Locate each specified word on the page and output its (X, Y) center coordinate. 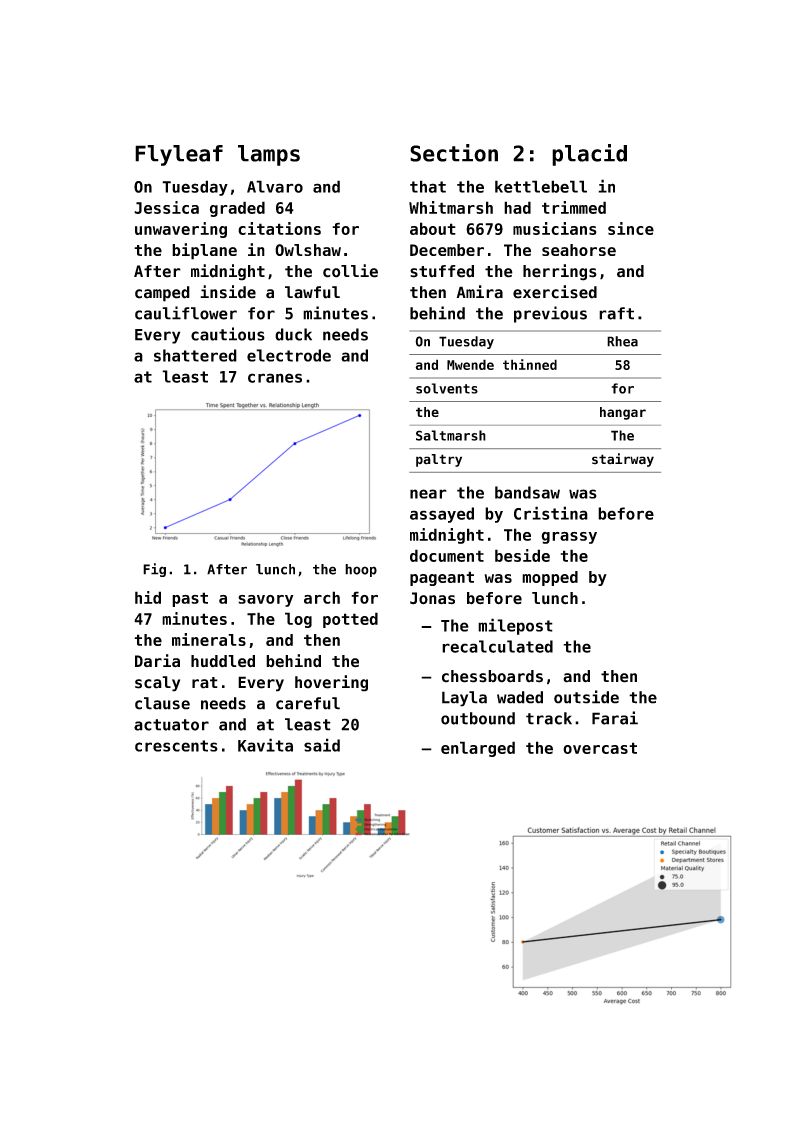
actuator (171, 725)
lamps (269, 155)
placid (589, 155)
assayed (442, 515)
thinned (530, 364)
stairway (623, 460)
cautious (228, 334)
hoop (361, 570)
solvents (447, 388)
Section (454, 153)
